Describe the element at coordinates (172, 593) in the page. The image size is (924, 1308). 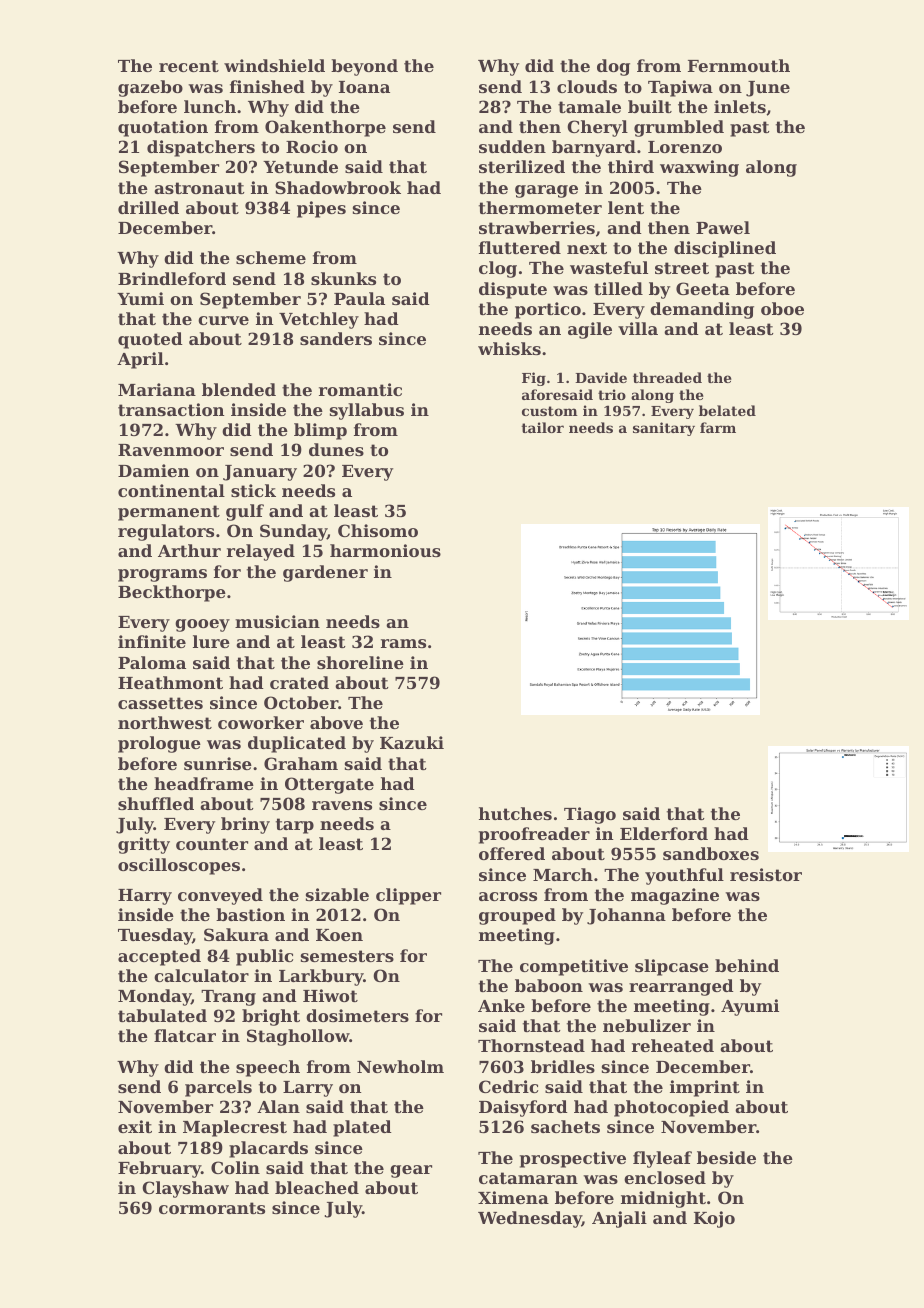
I see `Beckthorpe` at that location.
